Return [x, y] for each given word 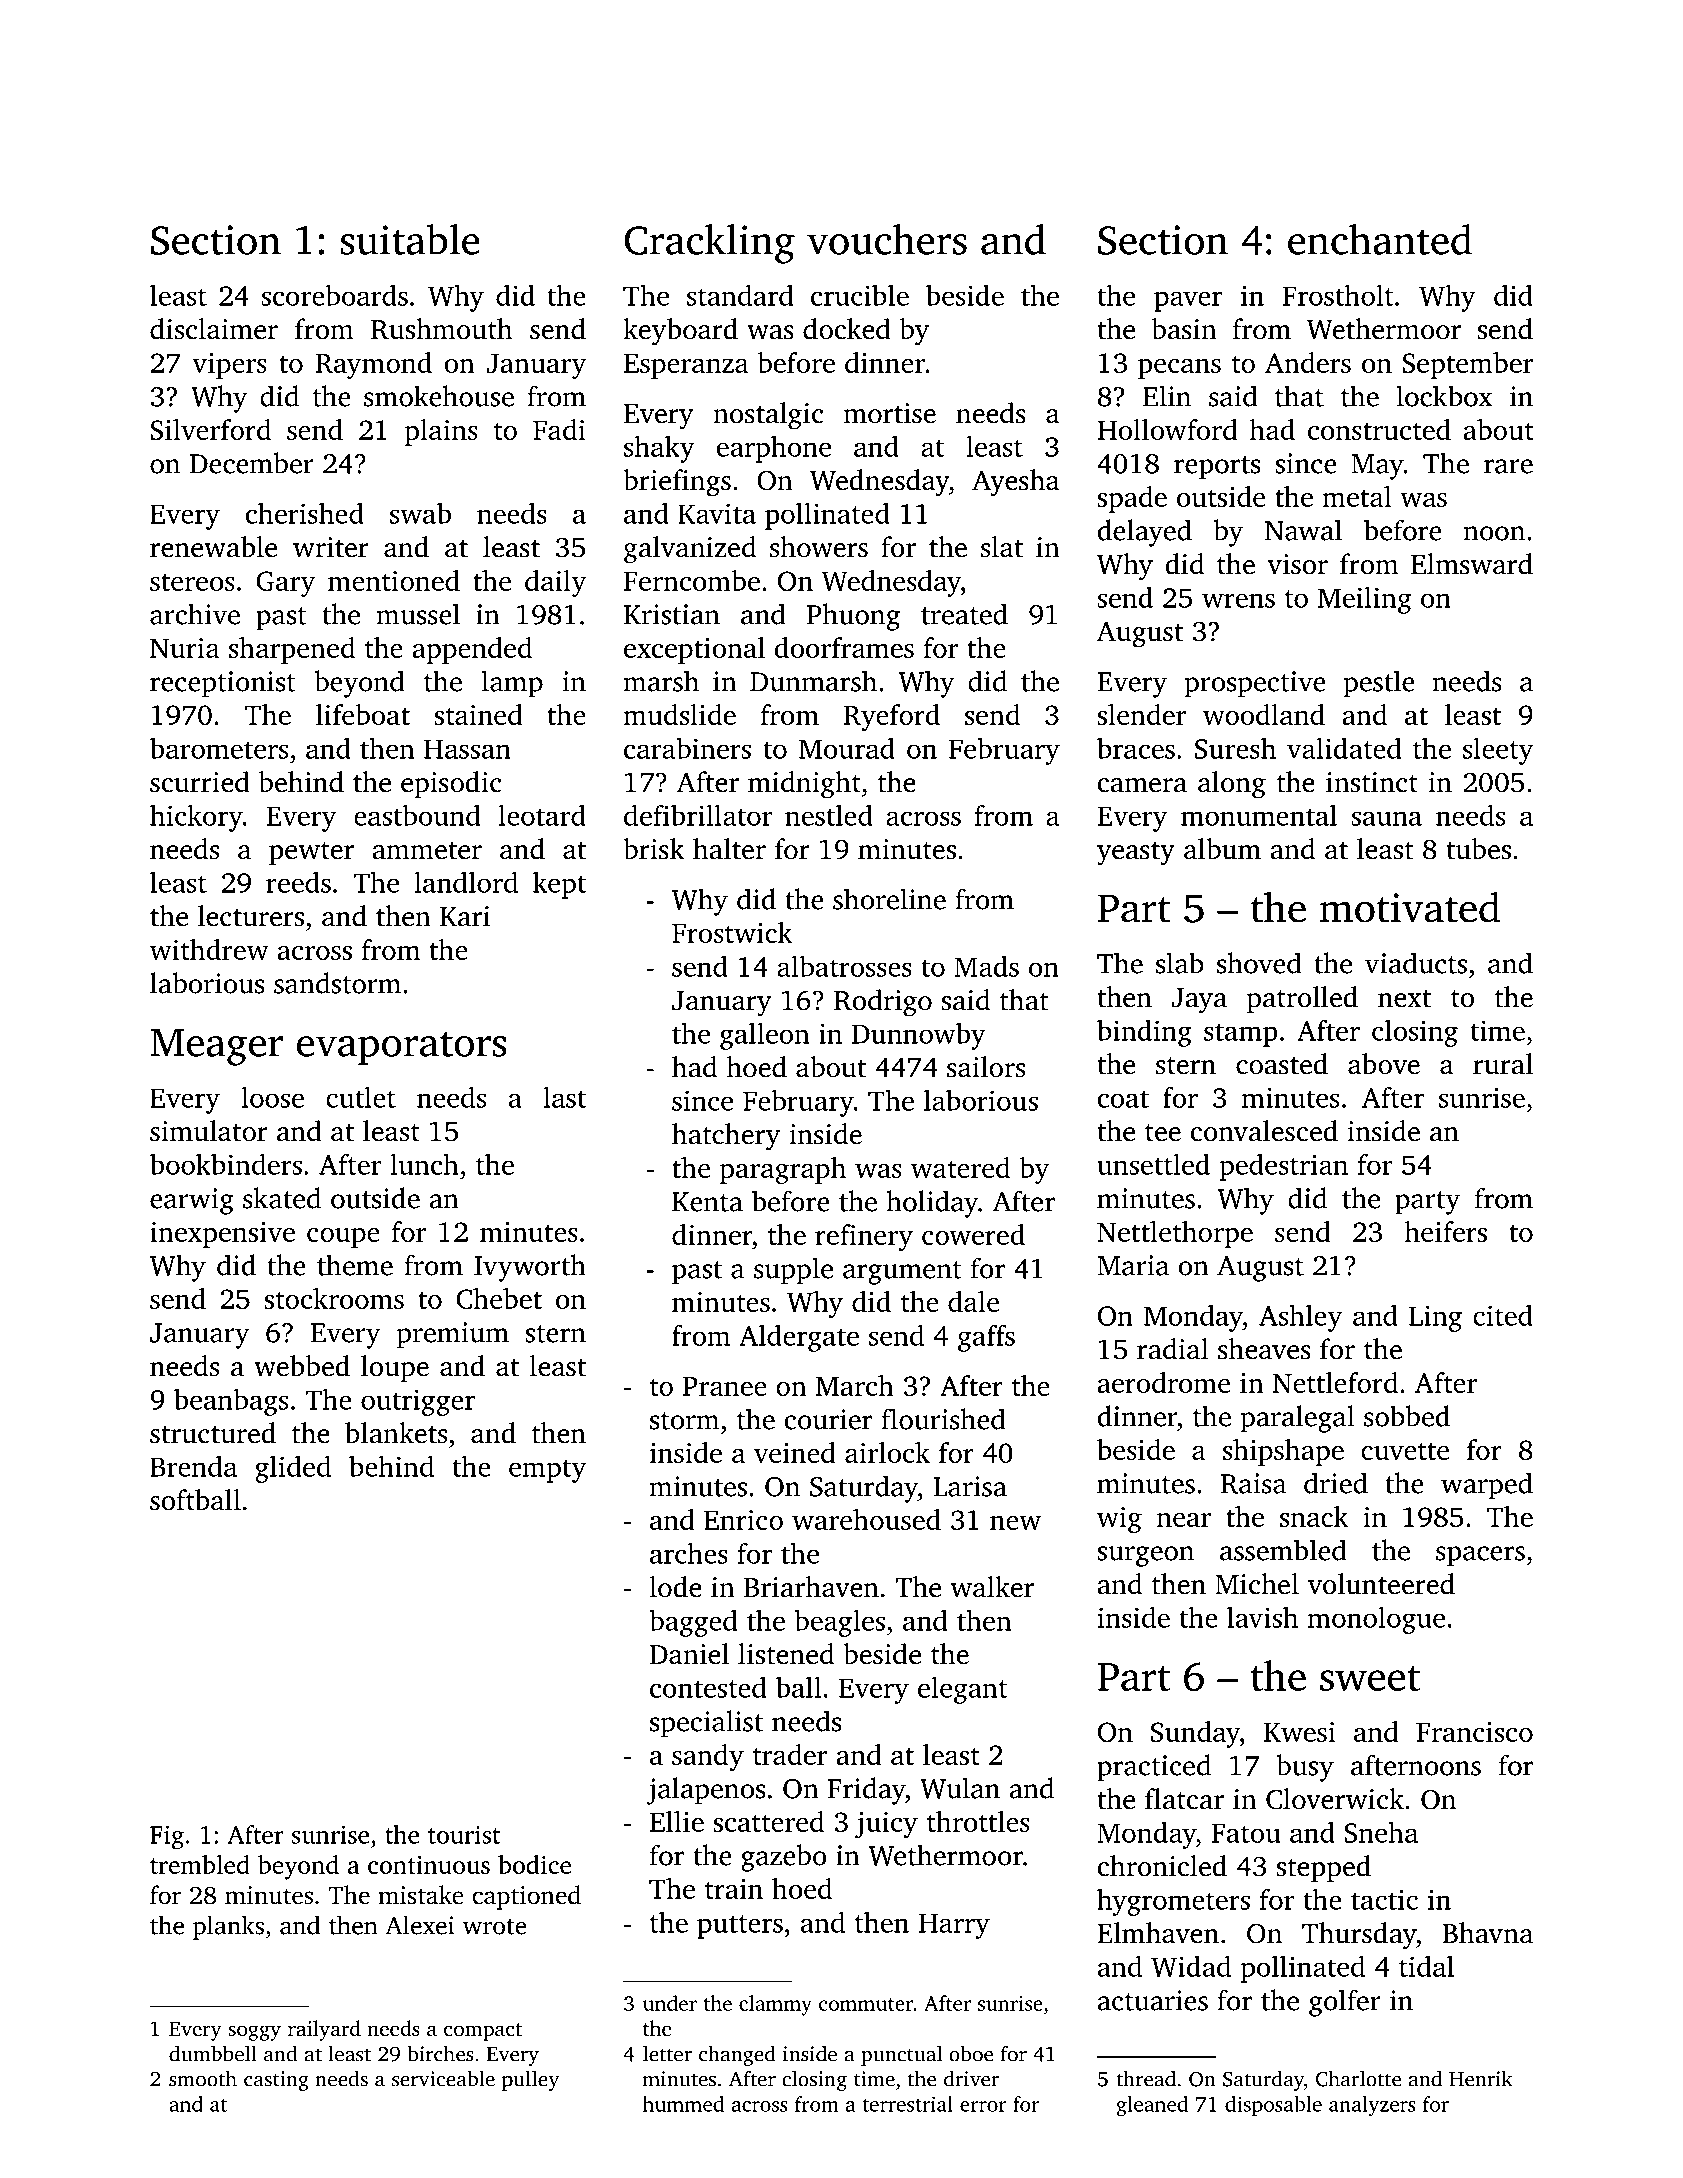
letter [667, 2054]
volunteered [1381, 1584]
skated [282, 1198]
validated [1344, 748]
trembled [200, 1864]
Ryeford [891, 717]
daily [555, 583]
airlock [887, 1452]
